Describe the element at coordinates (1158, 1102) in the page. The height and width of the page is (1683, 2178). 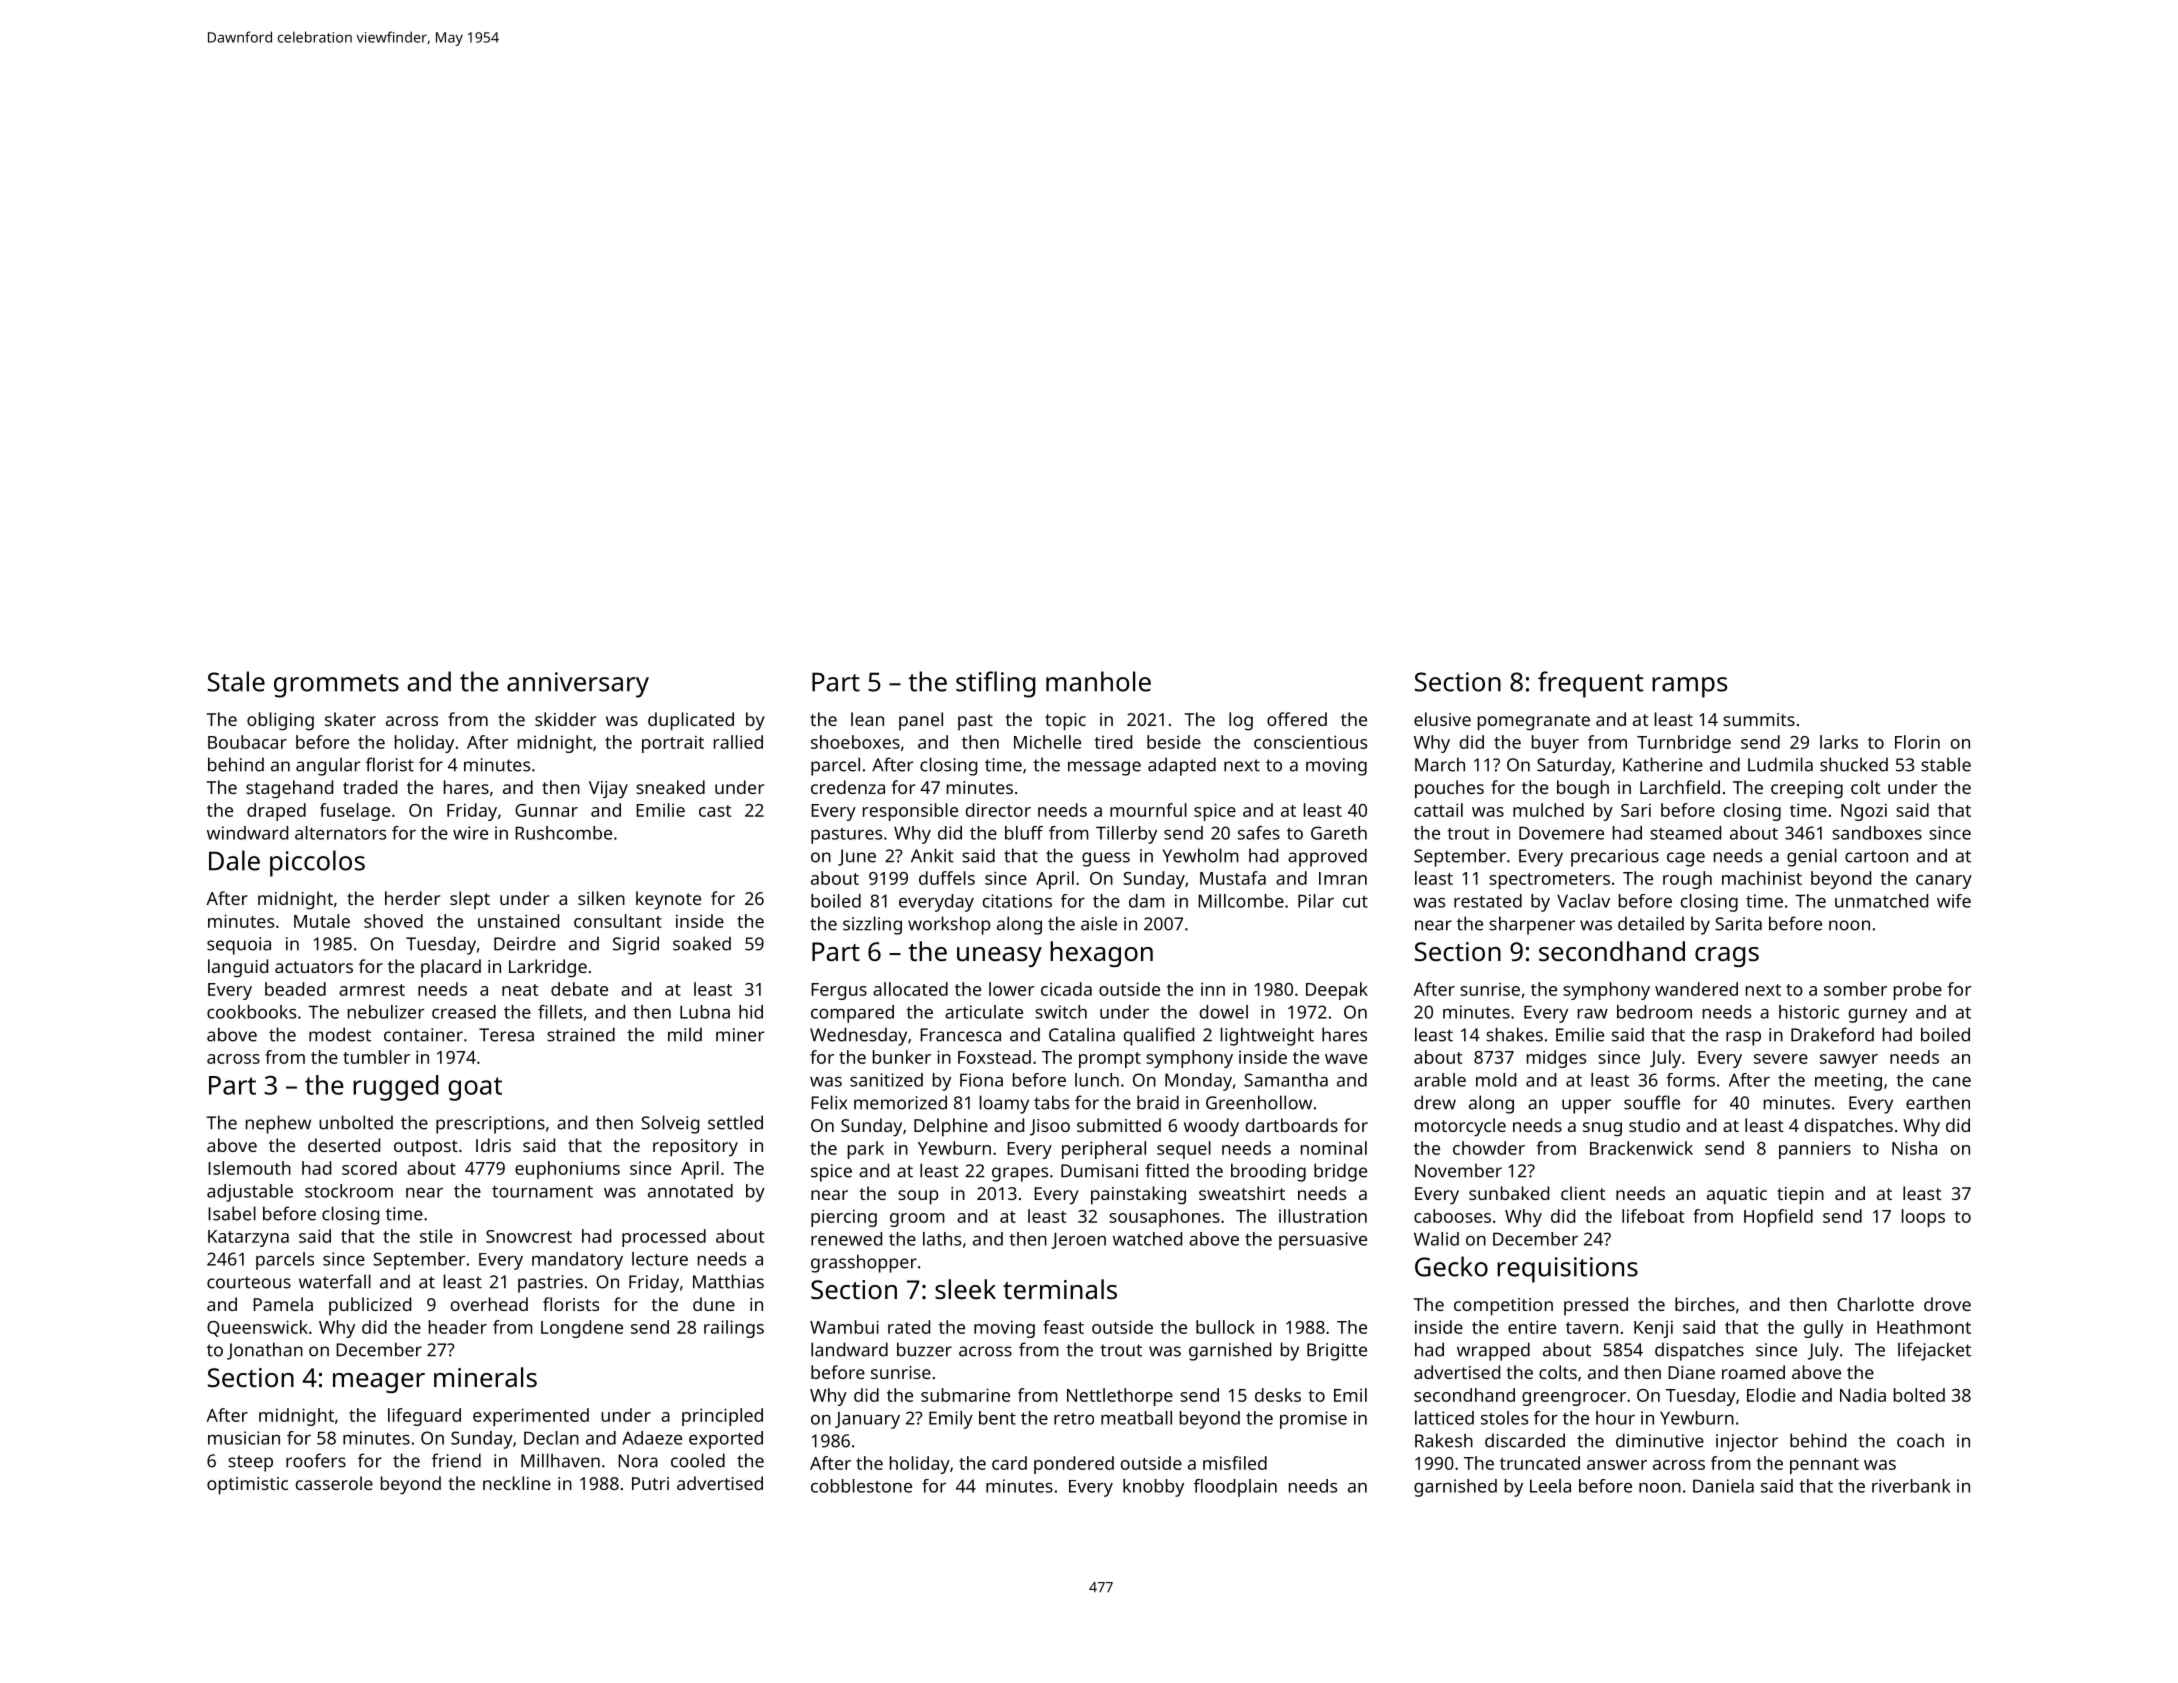
I see `braid` at that location.
